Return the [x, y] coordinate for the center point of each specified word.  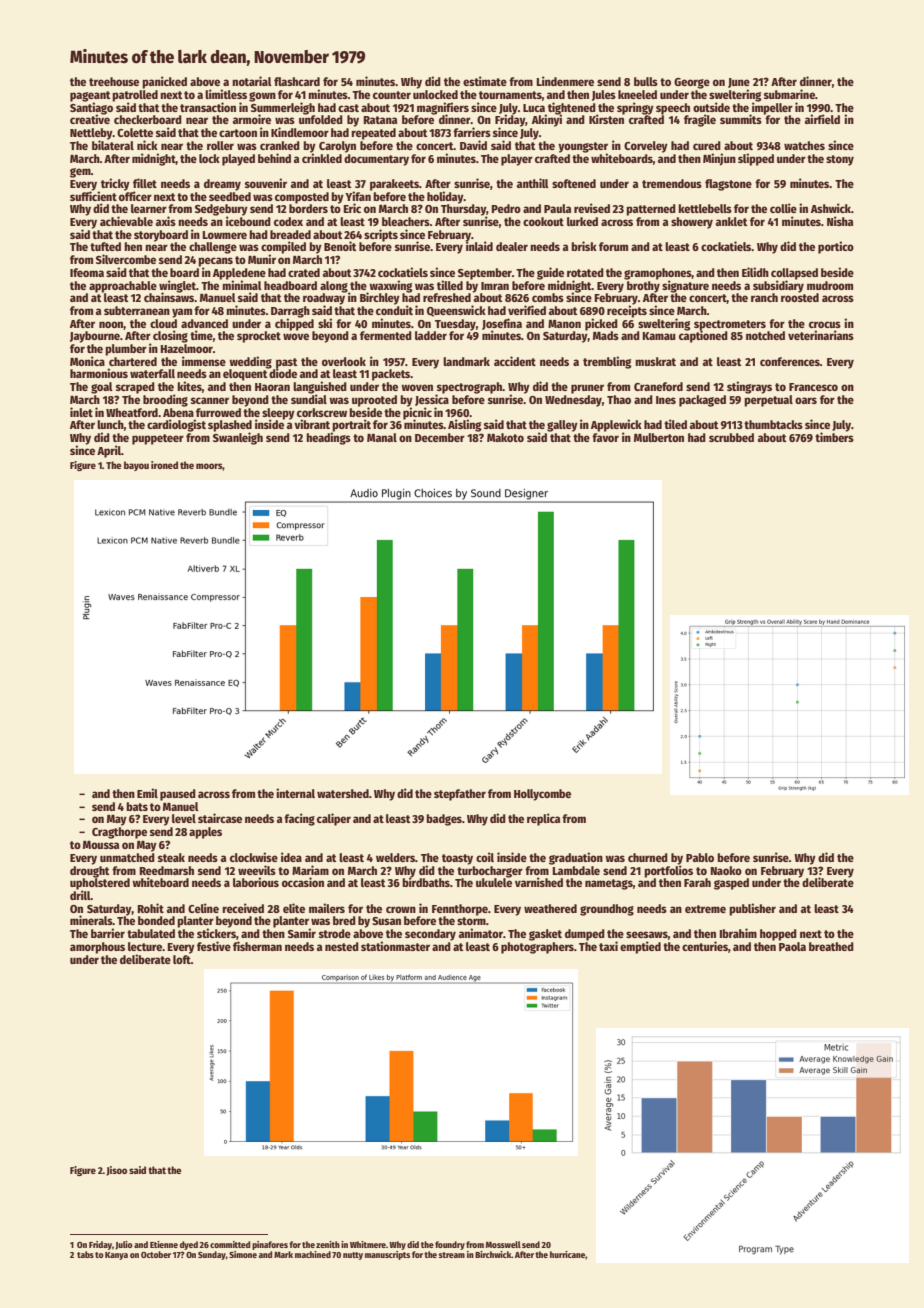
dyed [189, 1245]
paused [178, 795]
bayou [136, 466]
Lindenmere [565, 81]
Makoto [505, 437]
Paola [792, 946]
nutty [353, 1256]
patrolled [135, 96]
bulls [646, 81]
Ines [666, 400]
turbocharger [490, 872]
